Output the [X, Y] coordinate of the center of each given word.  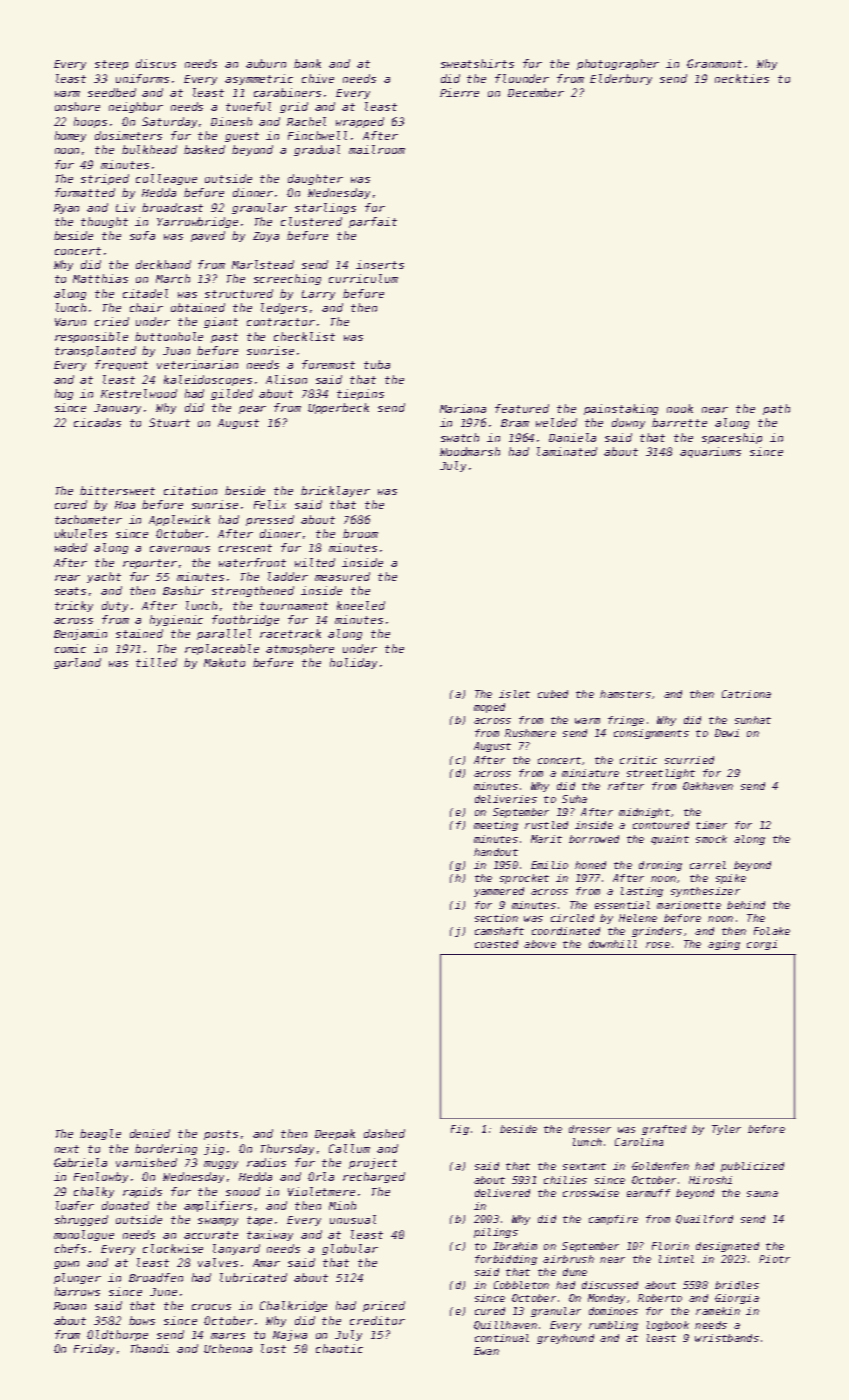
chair [146, 307]
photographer [618, 64]
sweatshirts [477, 63]
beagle [100, 1134]
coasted [496, 944]
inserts [380, 264]
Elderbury [621, 79]
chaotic [339, 1348]
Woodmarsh [470, 451]
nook [680, 408]
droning [660, 866]
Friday [94, 1349]
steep [111, 65]
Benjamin [80, 634]
